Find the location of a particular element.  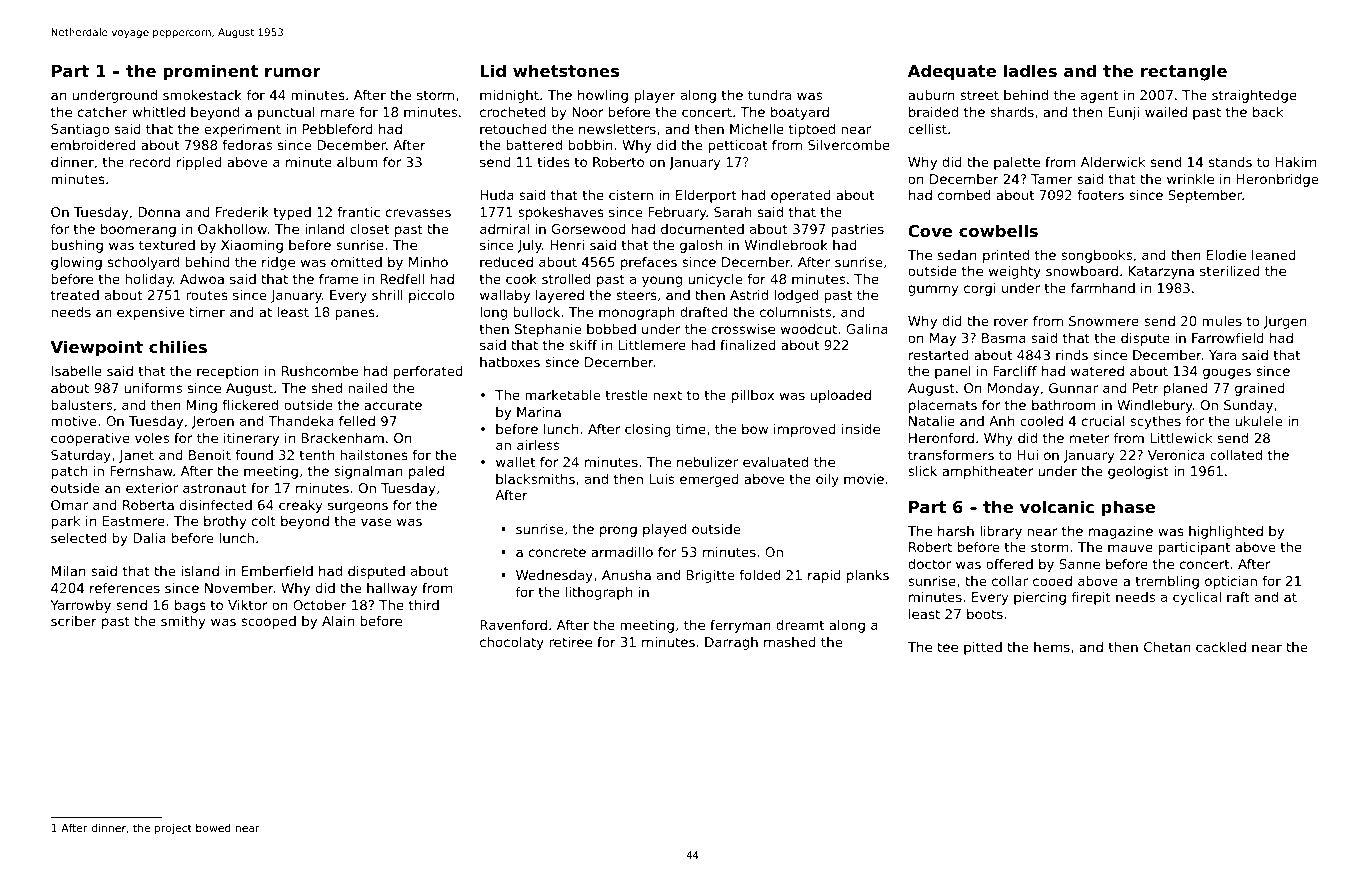

scriber is located at coordinates (74, 621).
